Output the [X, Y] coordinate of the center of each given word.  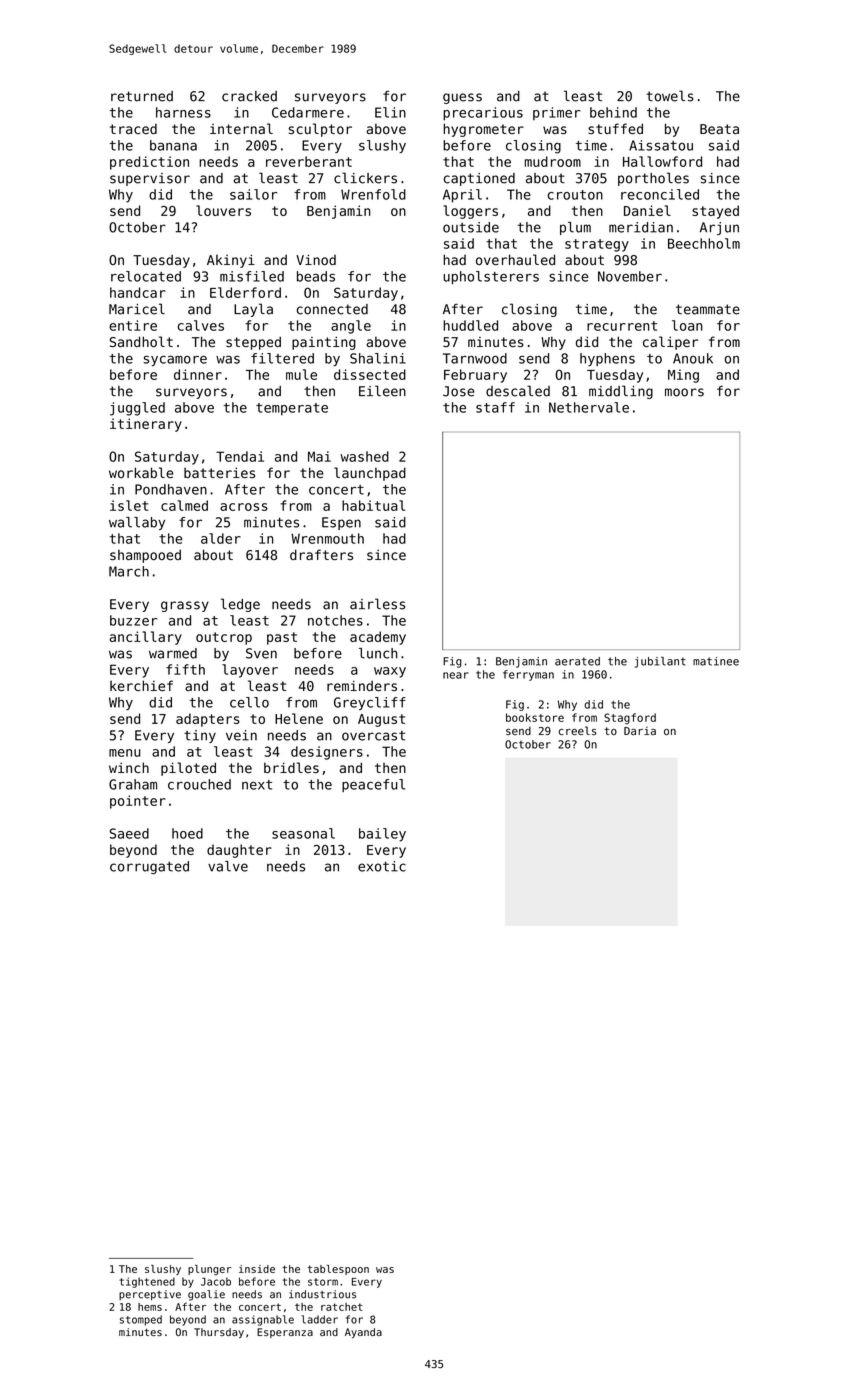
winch [129, 767]
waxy [390, 672]
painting [324, 343]
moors [684, 392]
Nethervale [589, 407]
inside [257, 1269]
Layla [253, 310]
